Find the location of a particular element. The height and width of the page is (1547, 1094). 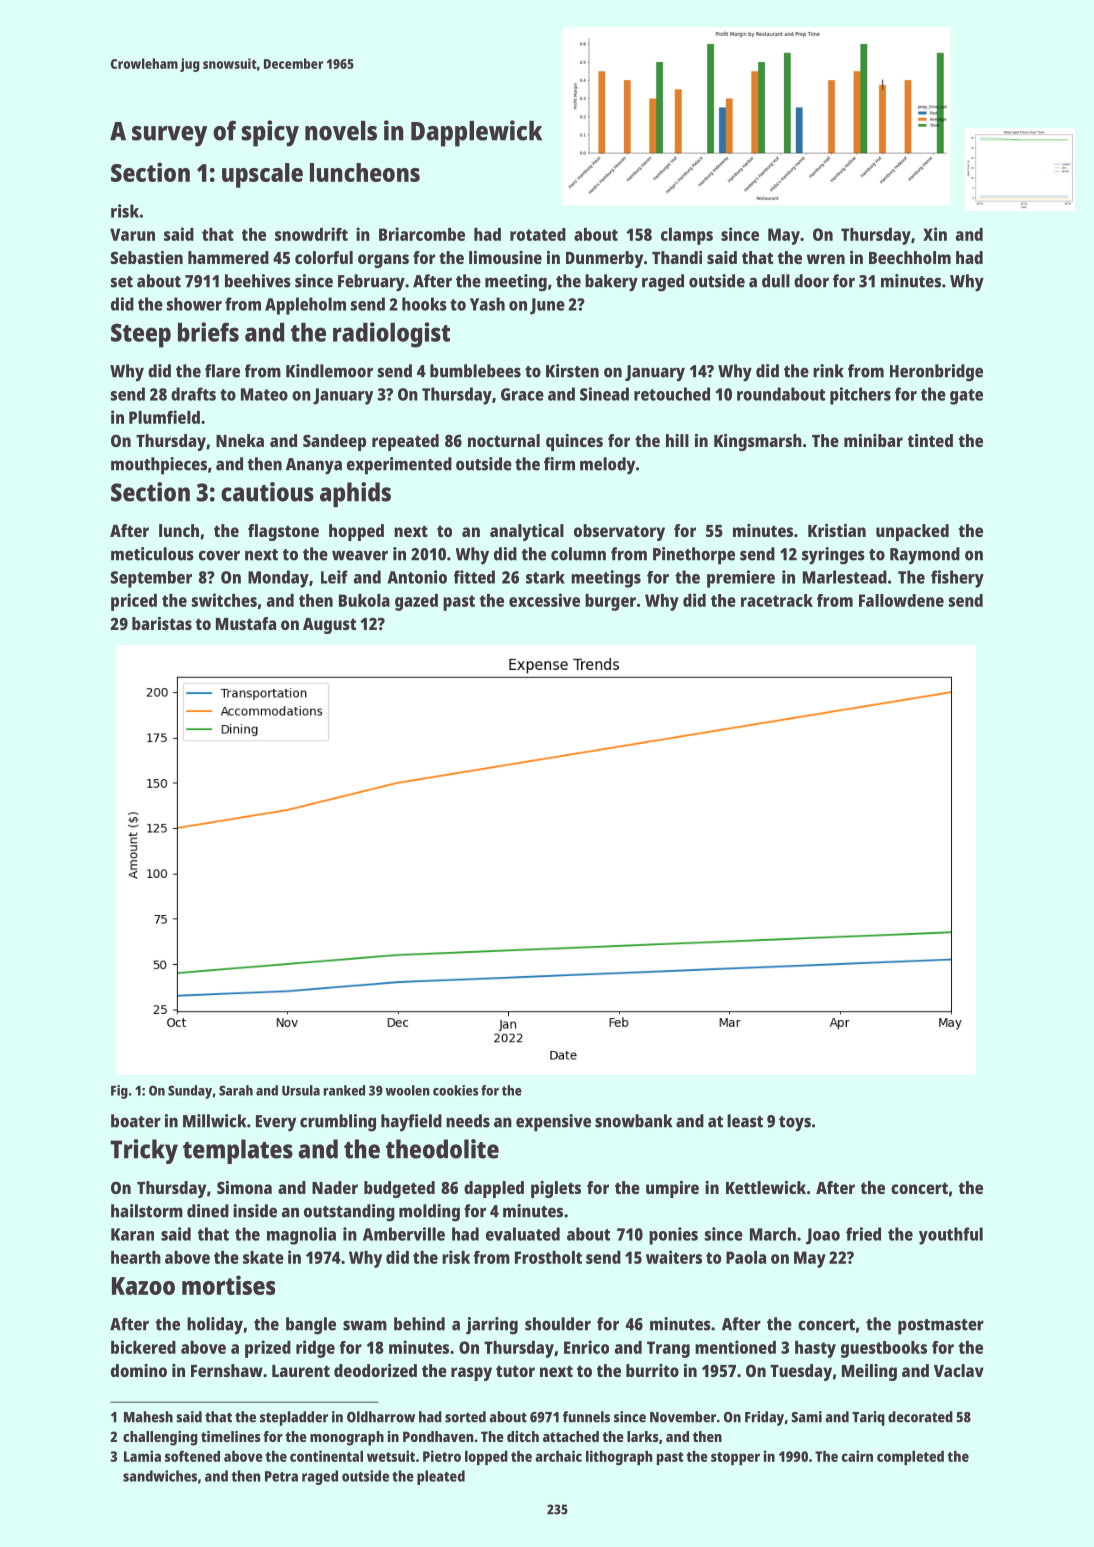

pleated is located at coordinates (441, 1477).
